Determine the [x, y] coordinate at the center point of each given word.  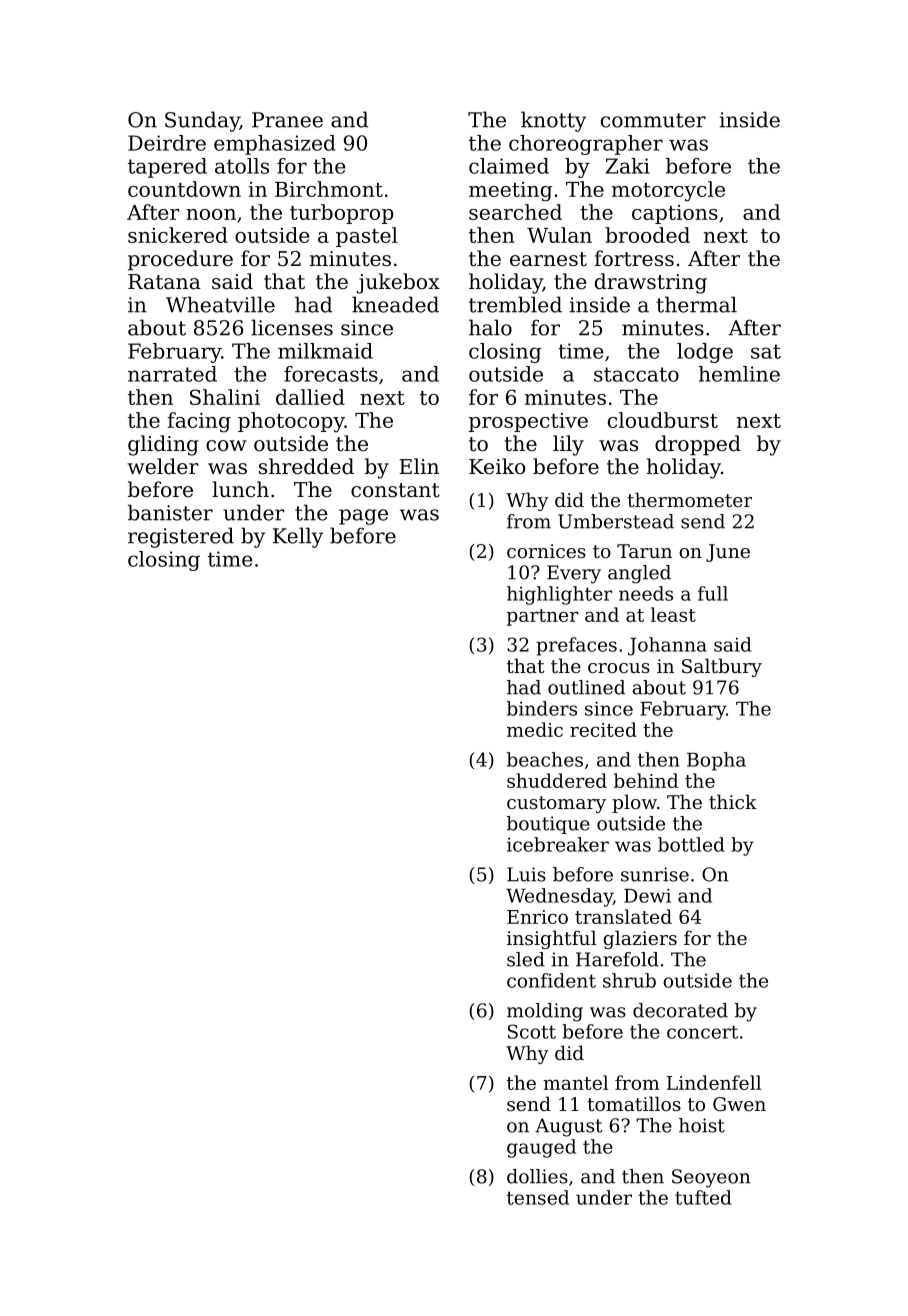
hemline [739, 374]
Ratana [164, 282]
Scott [532, 1031]
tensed [538, 1197]
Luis [526, 874]
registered [181, 537]
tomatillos [634, 1103]
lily [568, 445]
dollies [537, 1176]
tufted [703, 1197]
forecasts [331, 374]
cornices [546, 551]
